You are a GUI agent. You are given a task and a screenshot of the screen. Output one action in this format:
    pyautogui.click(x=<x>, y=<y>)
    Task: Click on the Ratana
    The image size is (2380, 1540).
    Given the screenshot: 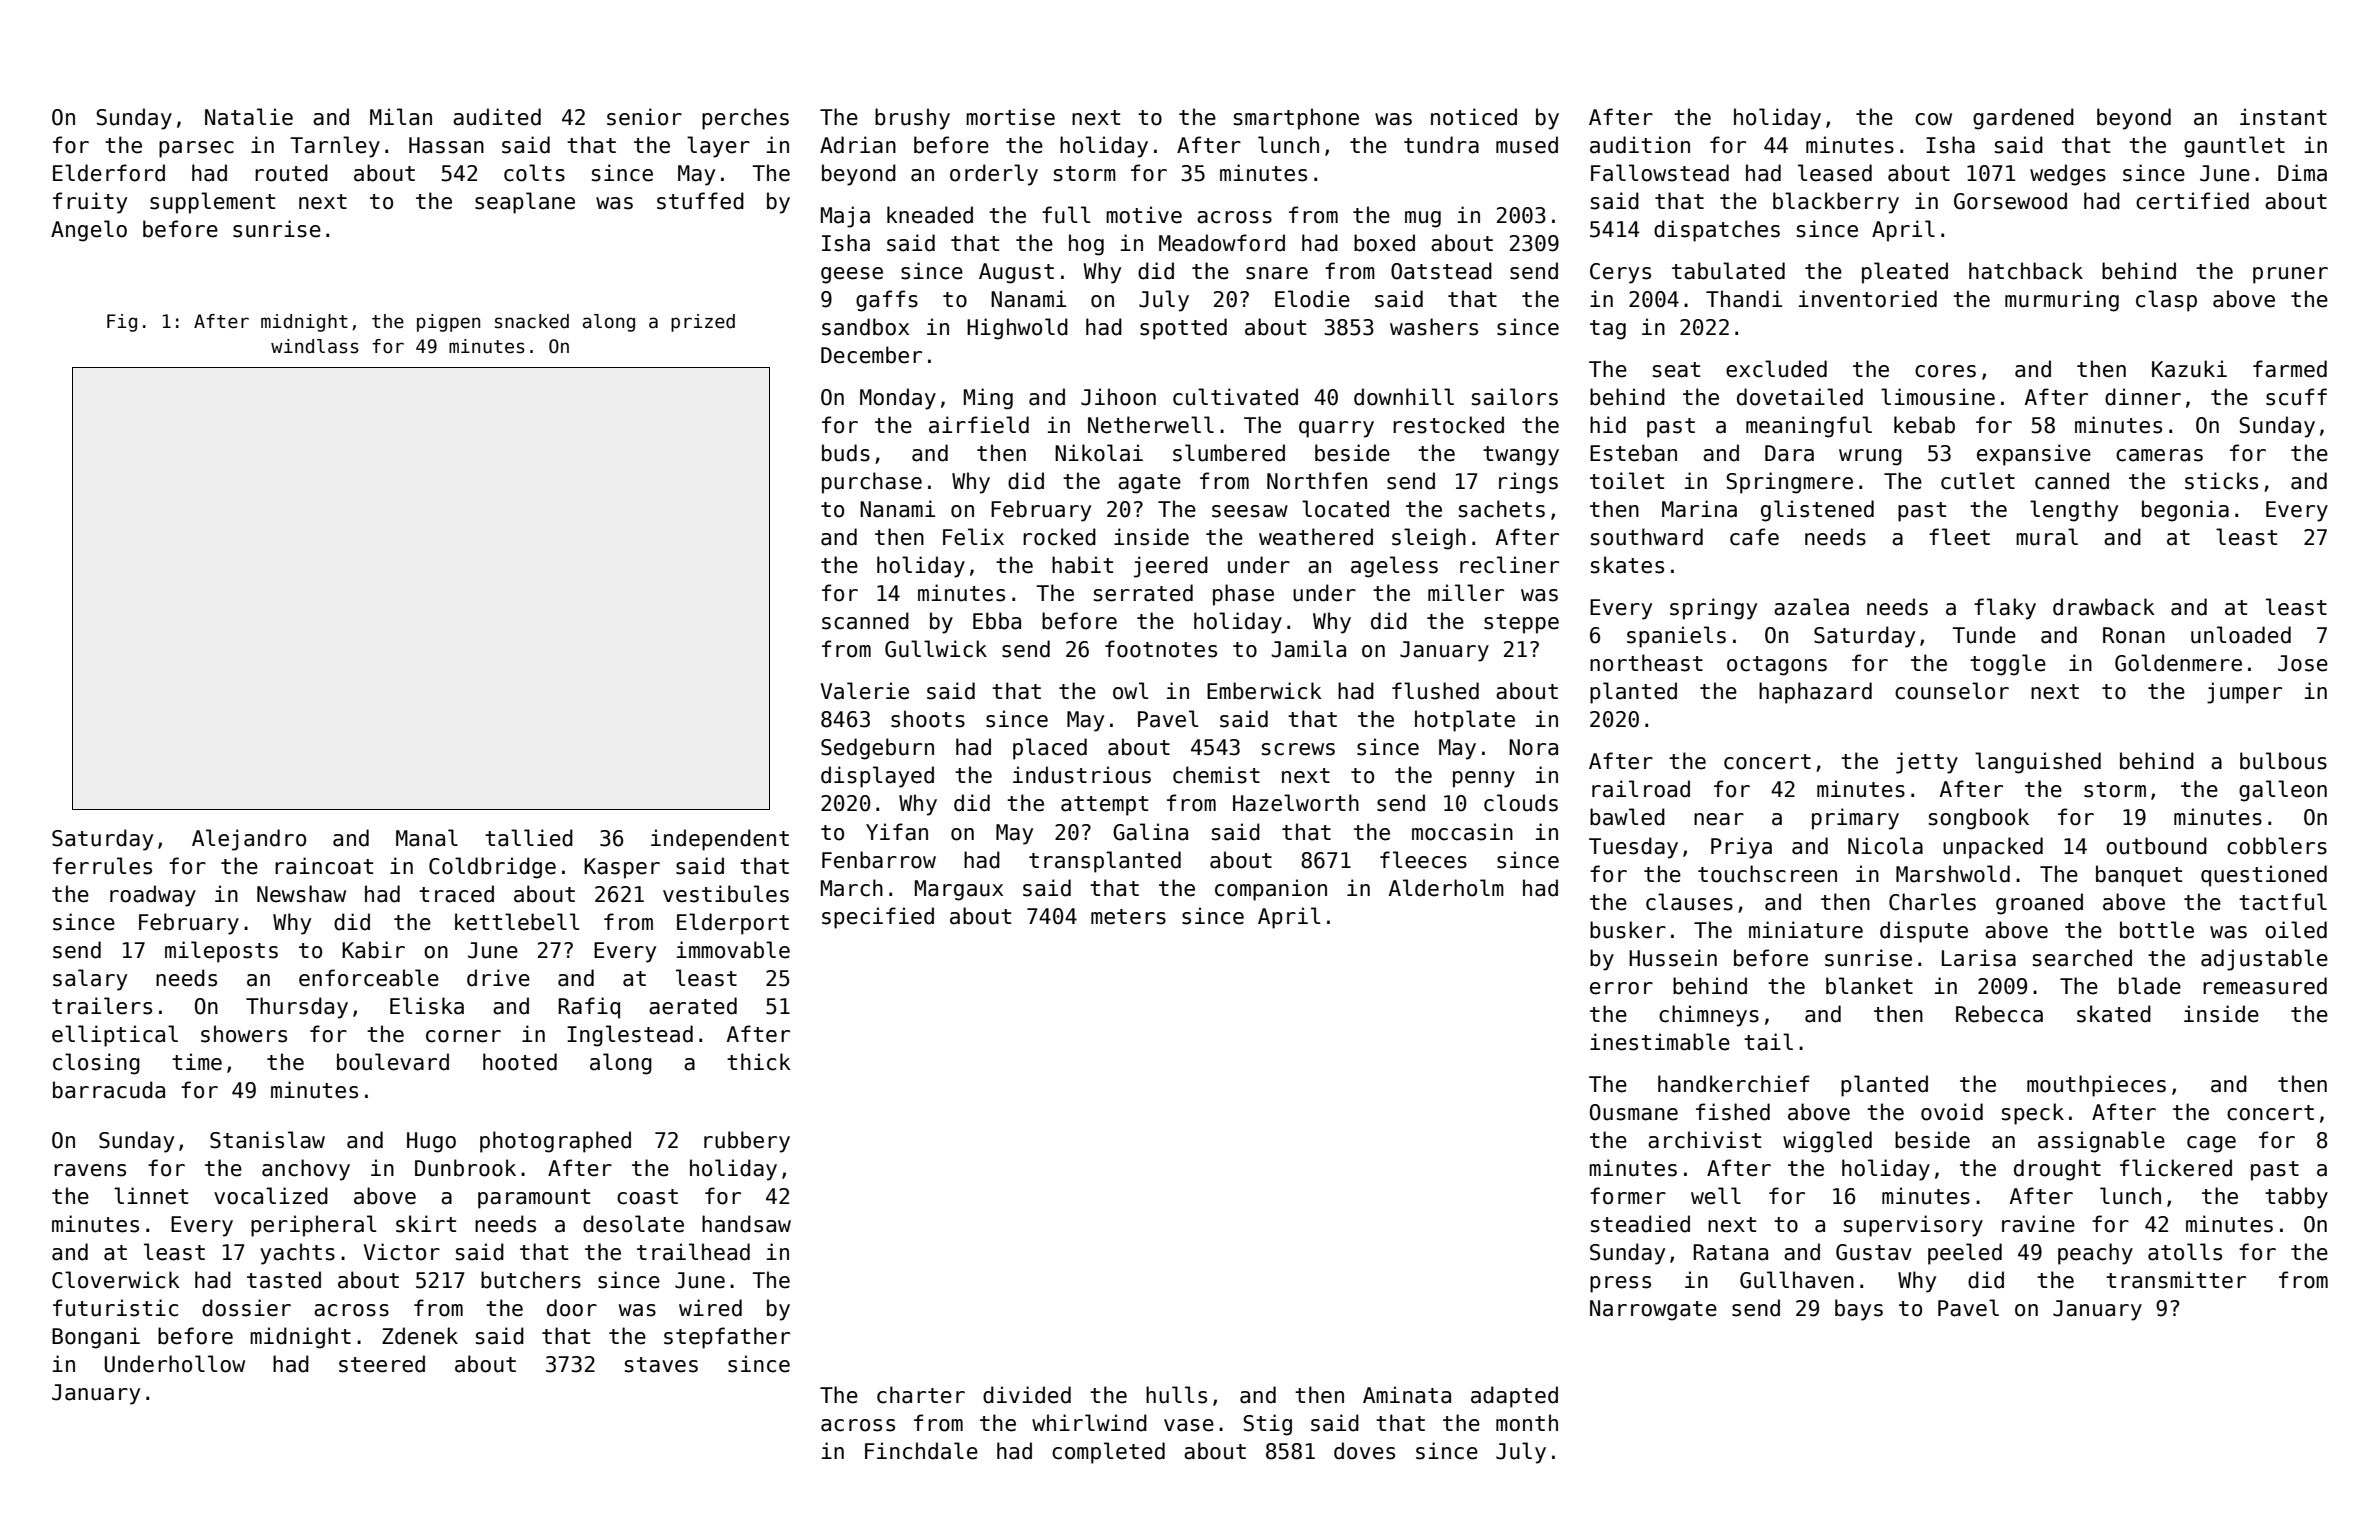 What is the action you would take?
    pyautogui.click(x=1730, y=1252)
